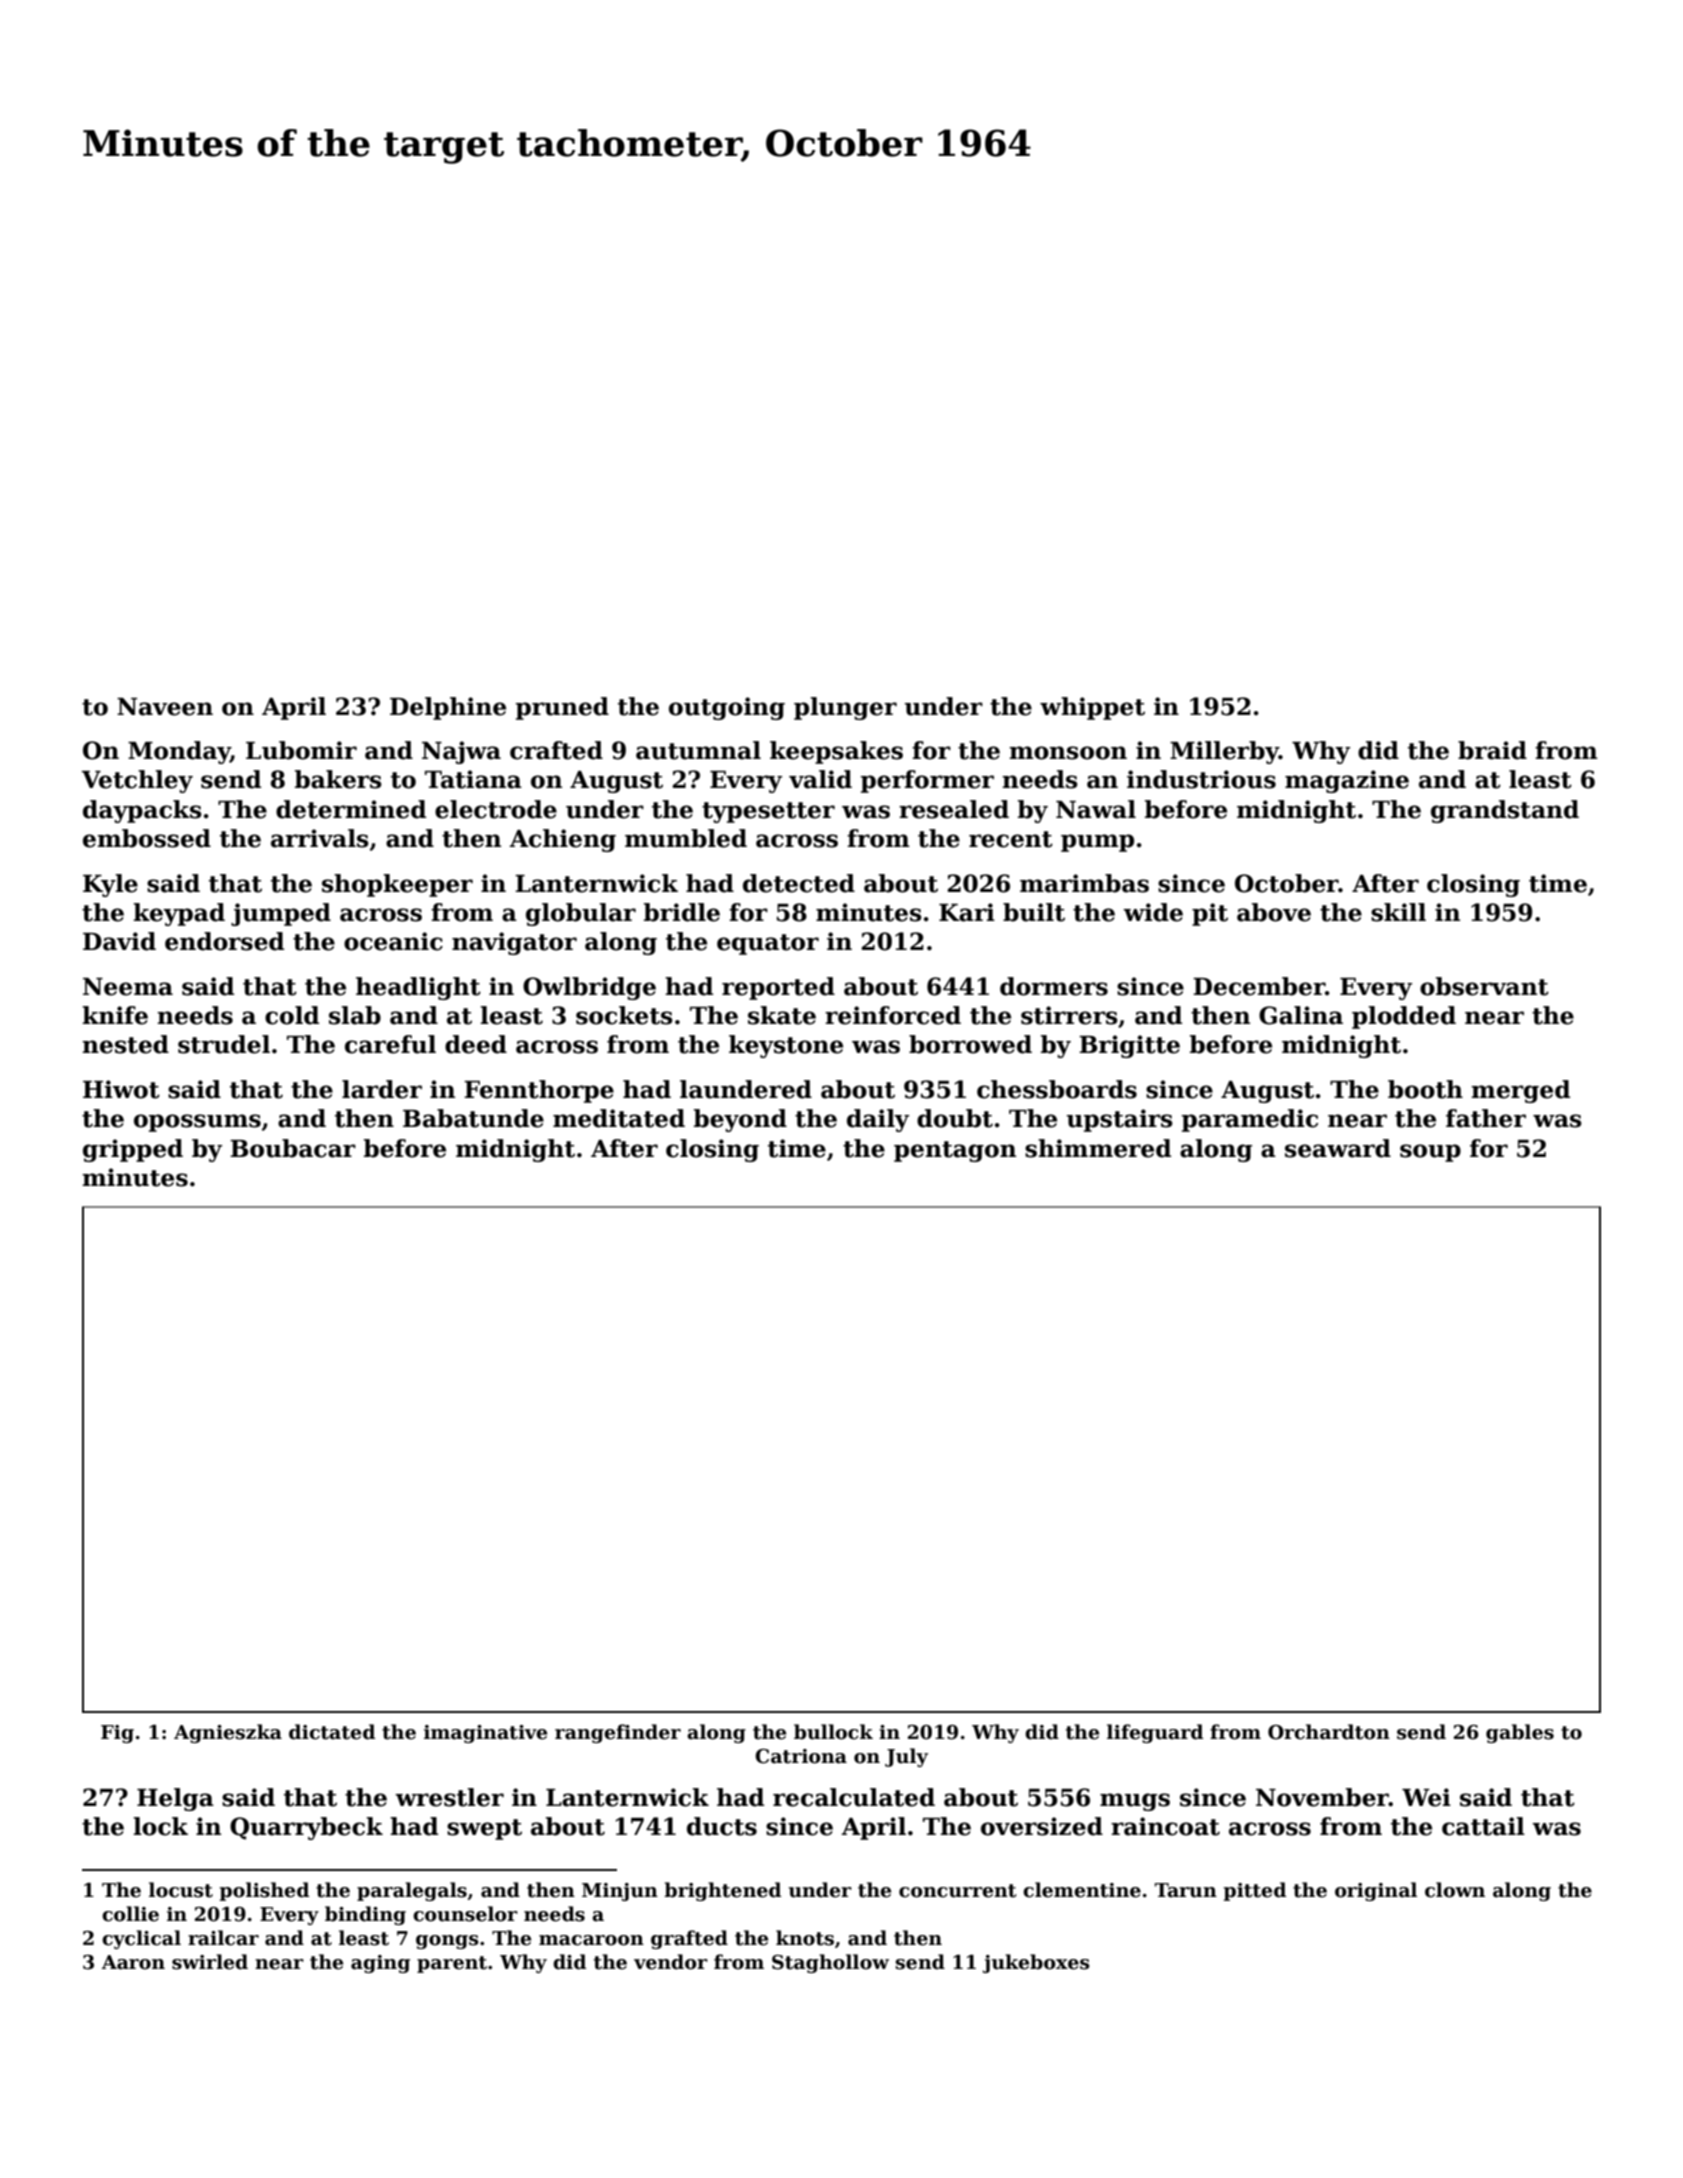 The width and height of the image is (1683, 2178). What do you see at coordinates (906, 1757) in the image?
I see `July` at bounding box center [906, 1757].
